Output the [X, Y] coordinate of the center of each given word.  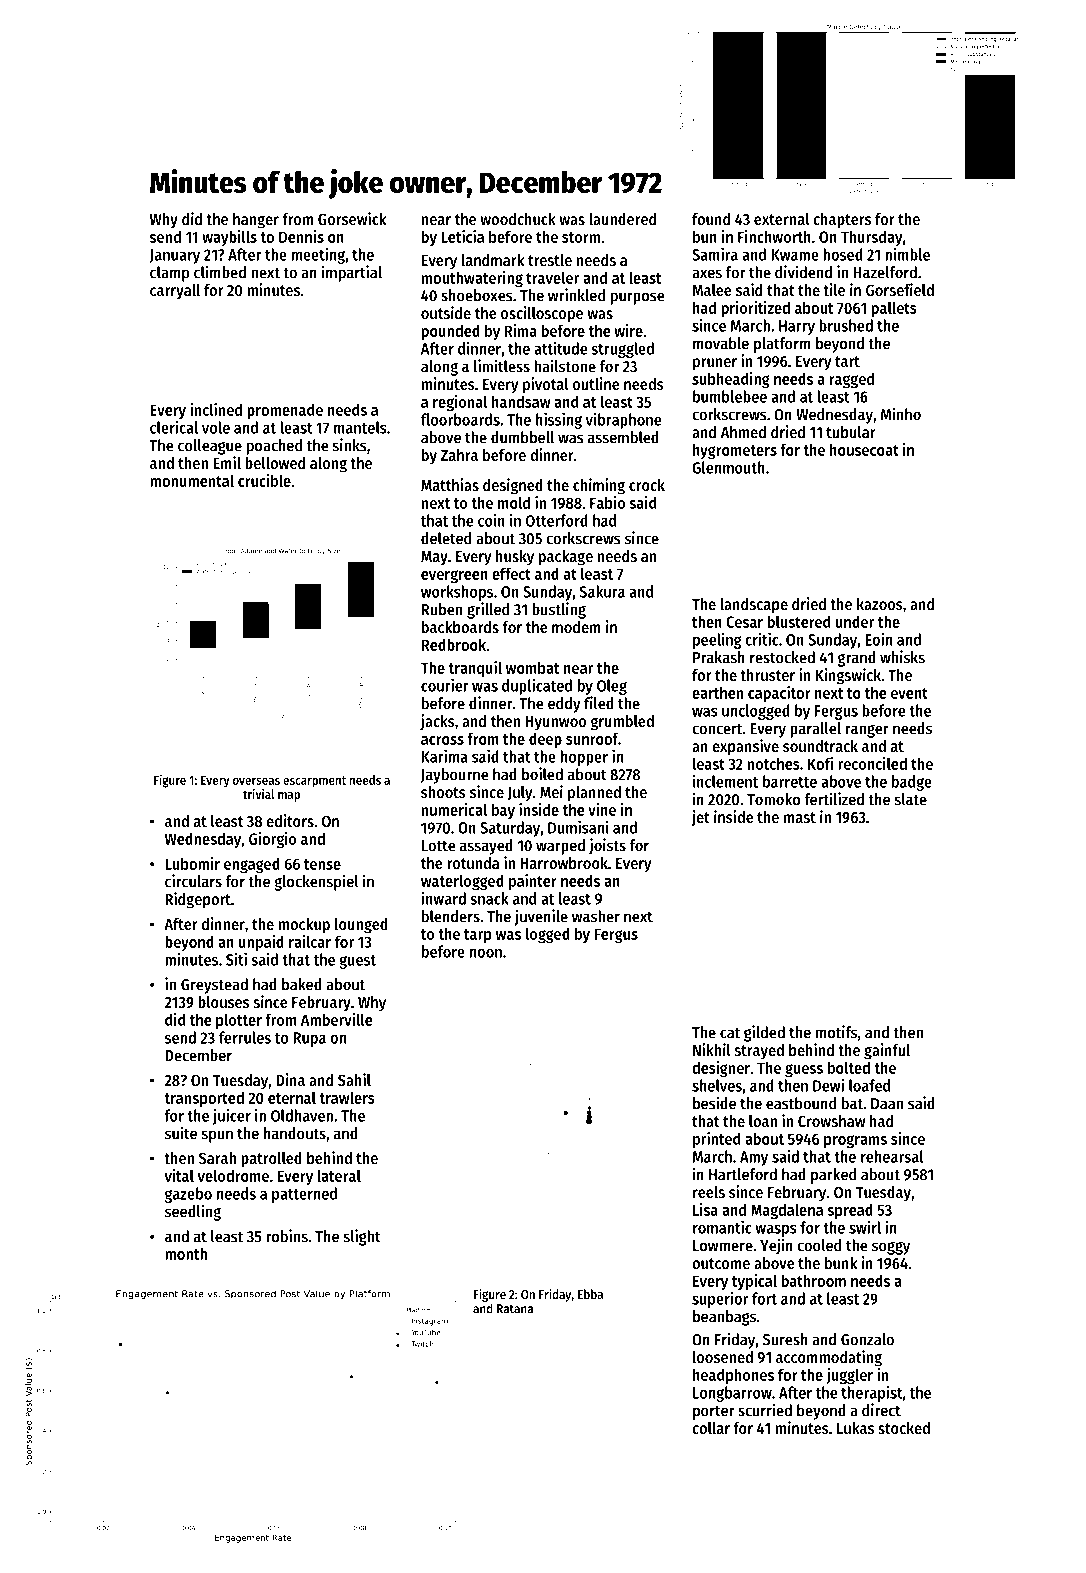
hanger [256, 221]
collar [711, 1428]
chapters [842, 221]
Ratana [515, 1309]
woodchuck [518, 219]
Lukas [855, 1428]
